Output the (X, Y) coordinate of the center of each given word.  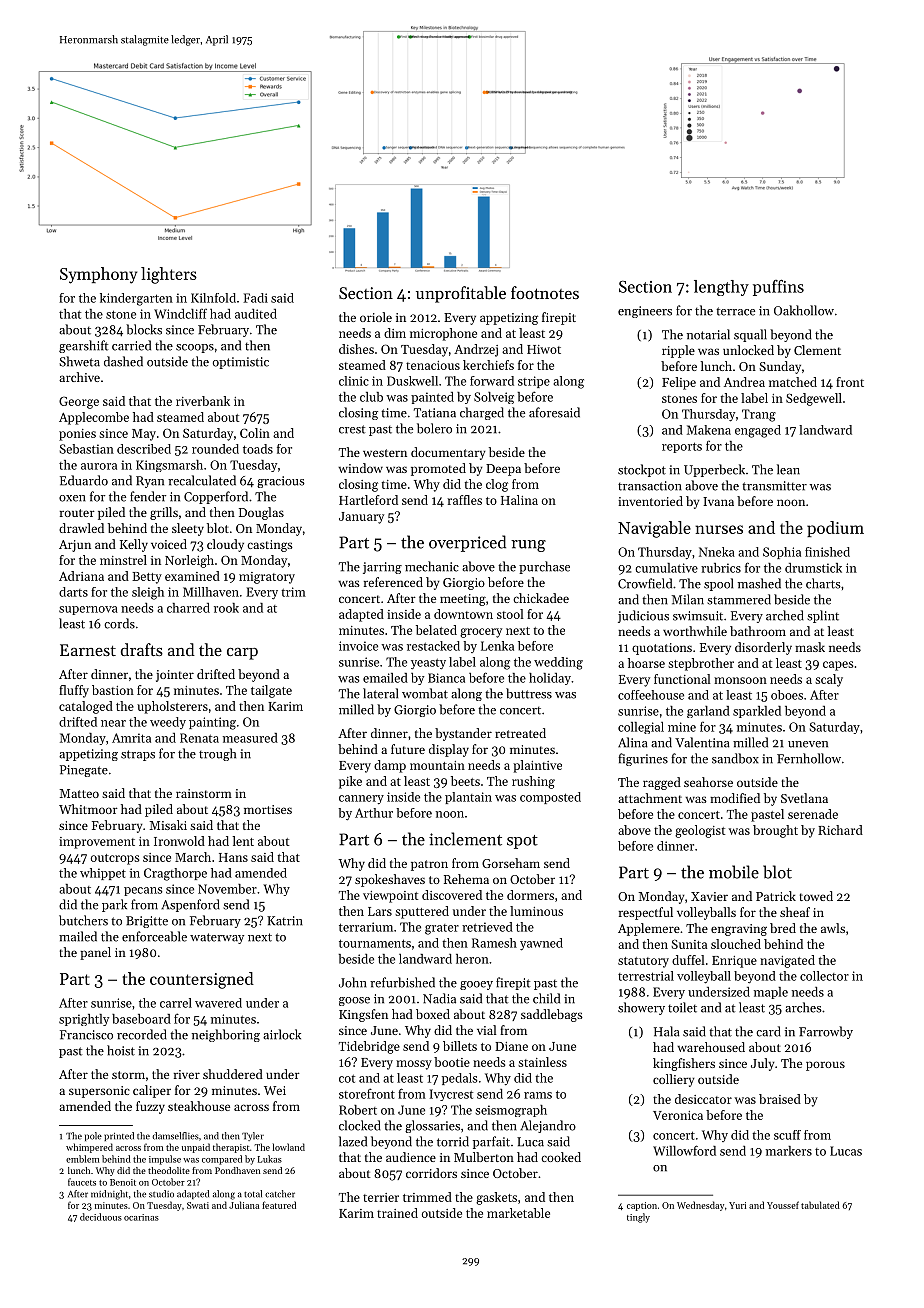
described (144, 449)
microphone (443, 334)
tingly (638, 1218)
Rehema (466, 879)
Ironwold (179, 841)
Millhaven (211, 592)
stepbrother (701, 664)
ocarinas (141, 1217)
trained (397, 1213)
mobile (734, 872)
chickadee (541, 598)
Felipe (679, 383)
